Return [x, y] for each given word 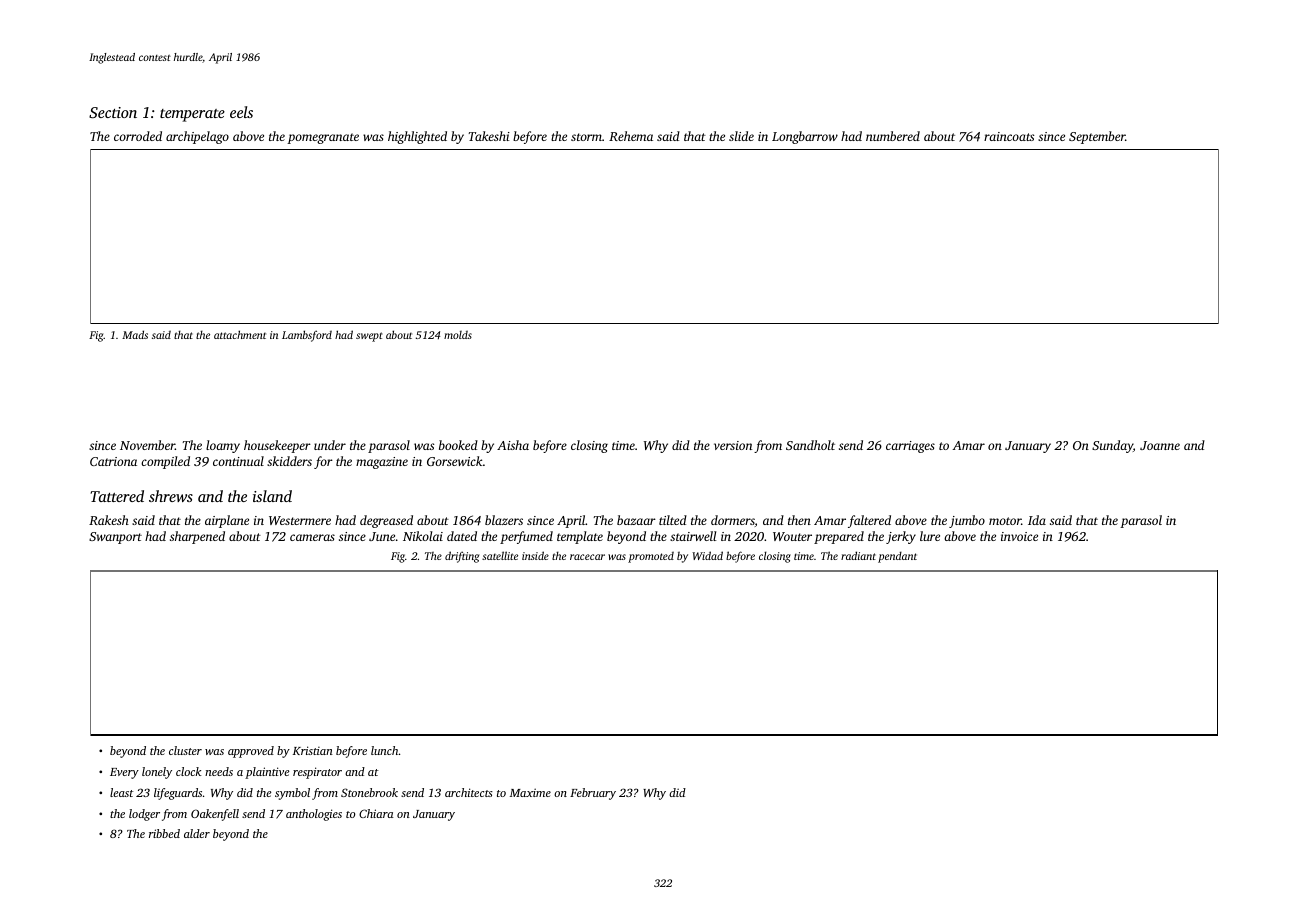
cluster [185, 750]
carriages [910, 447]
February [593, 794]
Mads [135, 334]
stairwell [693, 536]
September [1097, 137]
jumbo [967, 521]
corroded [138, 136]
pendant [897, 557]
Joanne [1160, 445]
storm [586, 137]
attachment [240, 334]
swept [369, 337]
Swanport [115, 538]
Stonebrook [369, 792]
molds [458, 335]
